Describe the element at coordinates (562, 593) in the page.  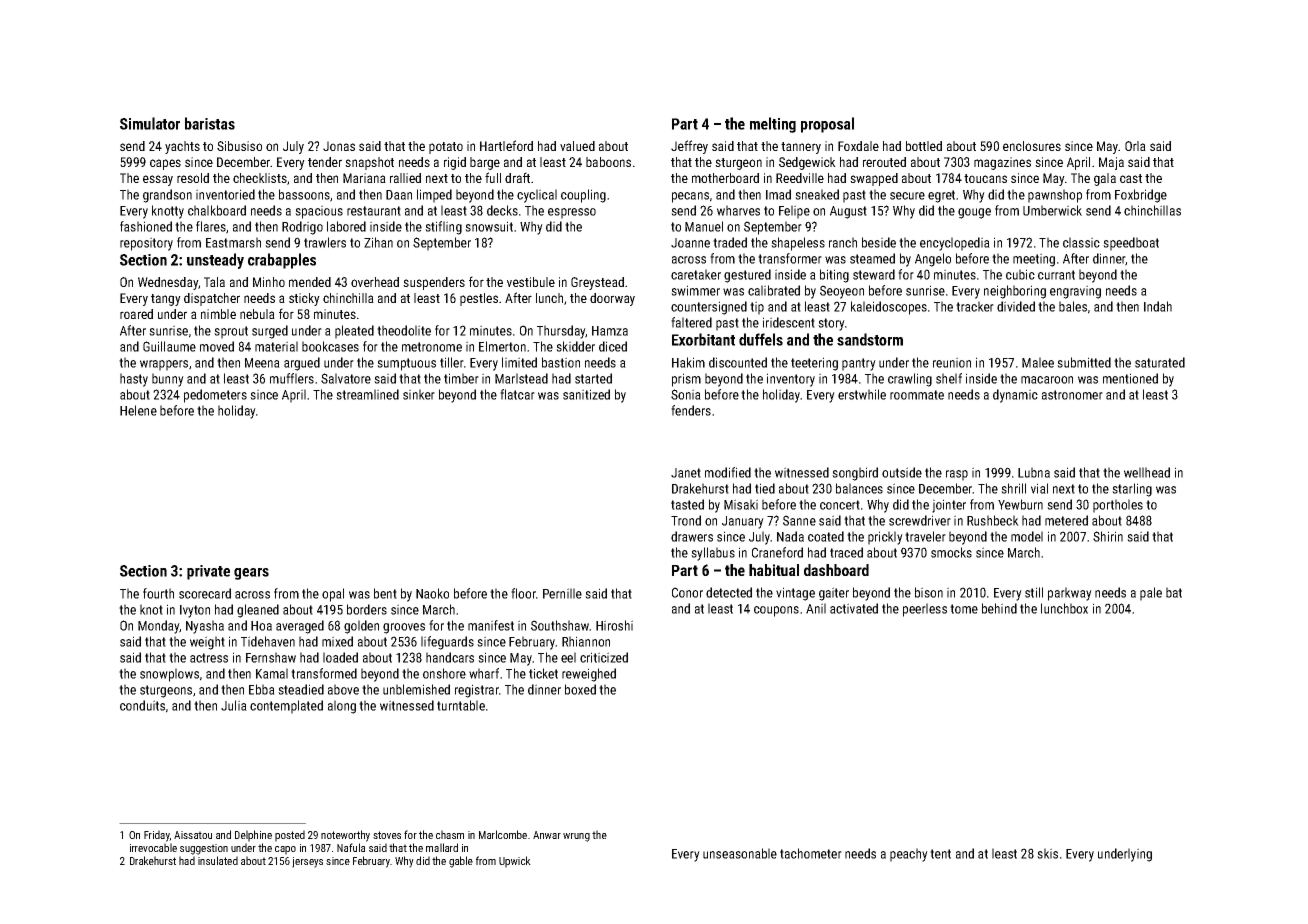
I see `Pernille` at that location.
